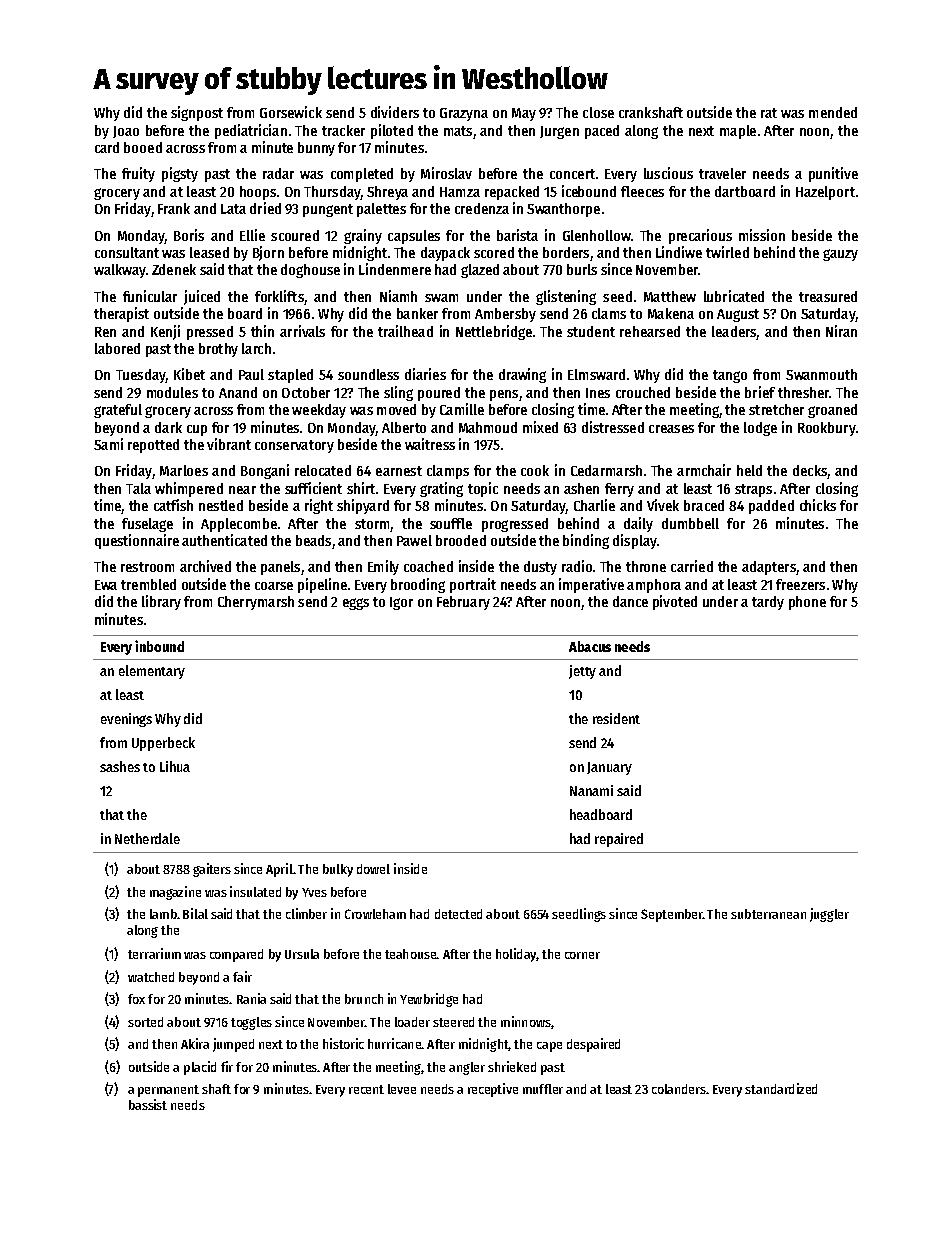 This document has height=1233, width=952. What do you see at coordinates (366, 1089) in the document?
I see `recent` at bounding box center [366, 1089].
